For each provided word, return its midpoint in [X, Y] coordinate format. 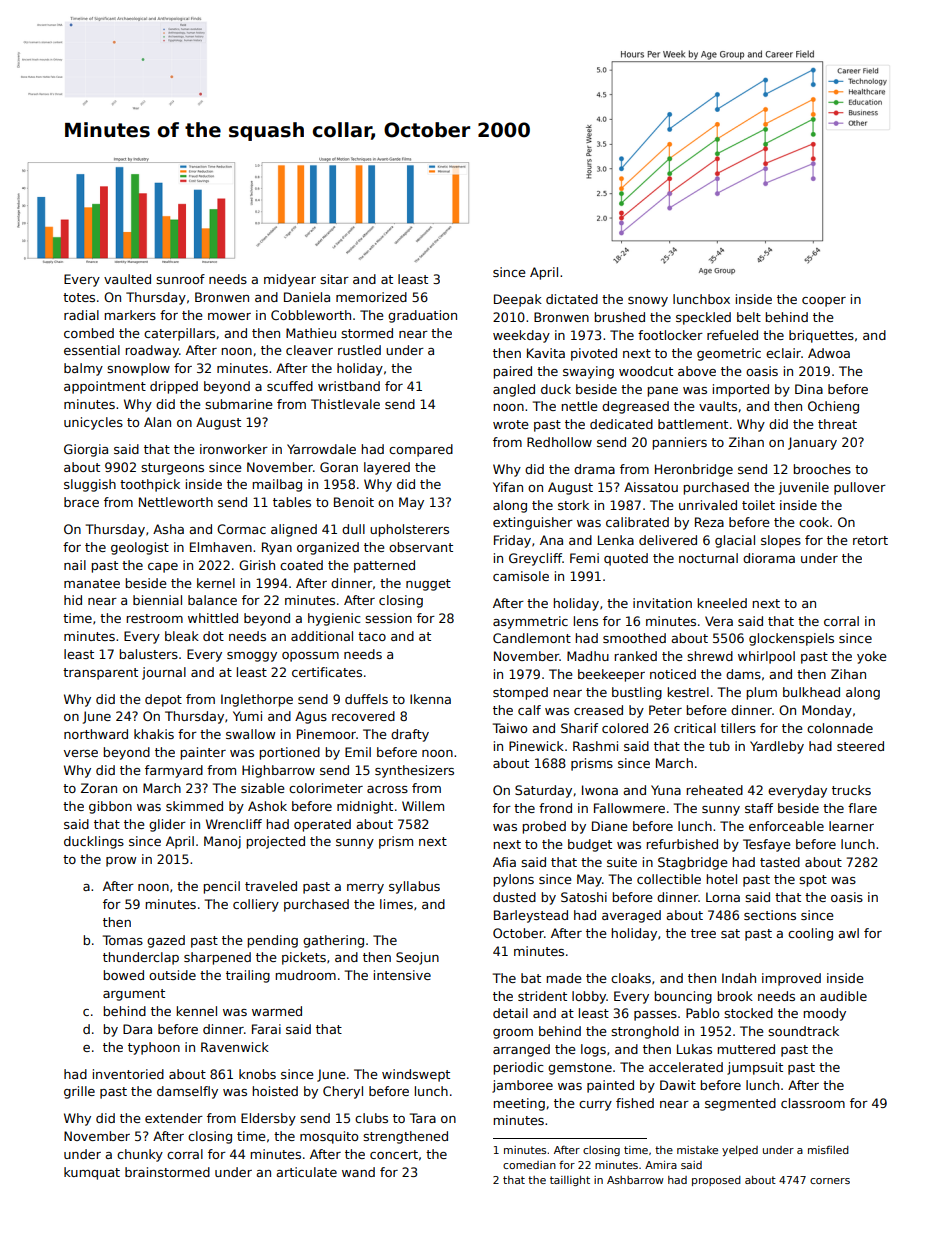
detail [510, 1013]
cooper [824, 302]
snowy [648, 302]
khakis [154, 734]
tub [719, 746]
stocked [748, 1013]
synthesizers [414, 771]
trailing [248, 976]
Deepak [518, 300]
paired [512, 372]
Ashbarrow [635, 1180]
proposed [716, 1181]
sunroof [180, 279]
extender [174, 1118]
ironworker [234, 449]
